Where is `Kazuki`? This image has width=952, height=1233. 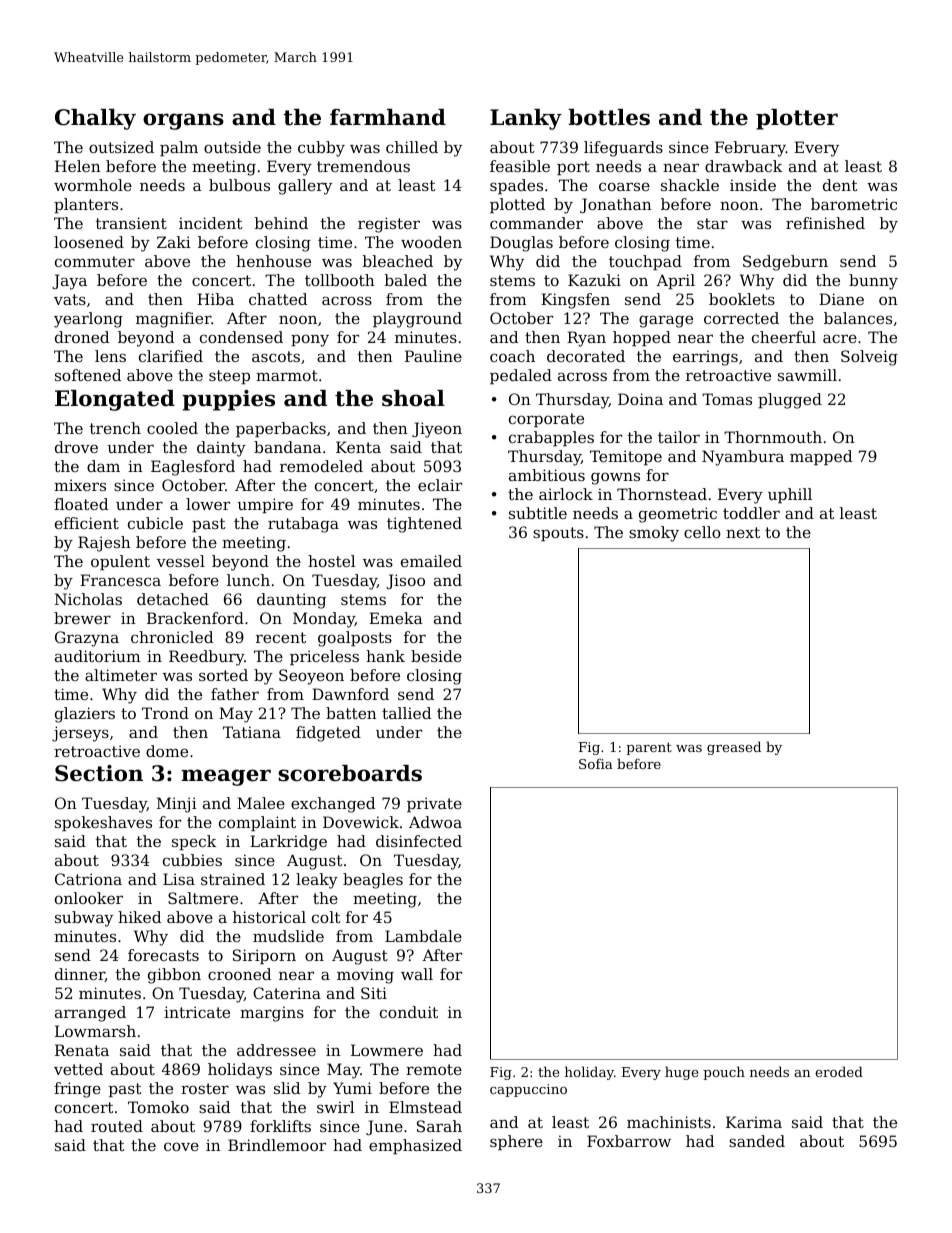 Kazuki is located at coordinates (594, 280).
